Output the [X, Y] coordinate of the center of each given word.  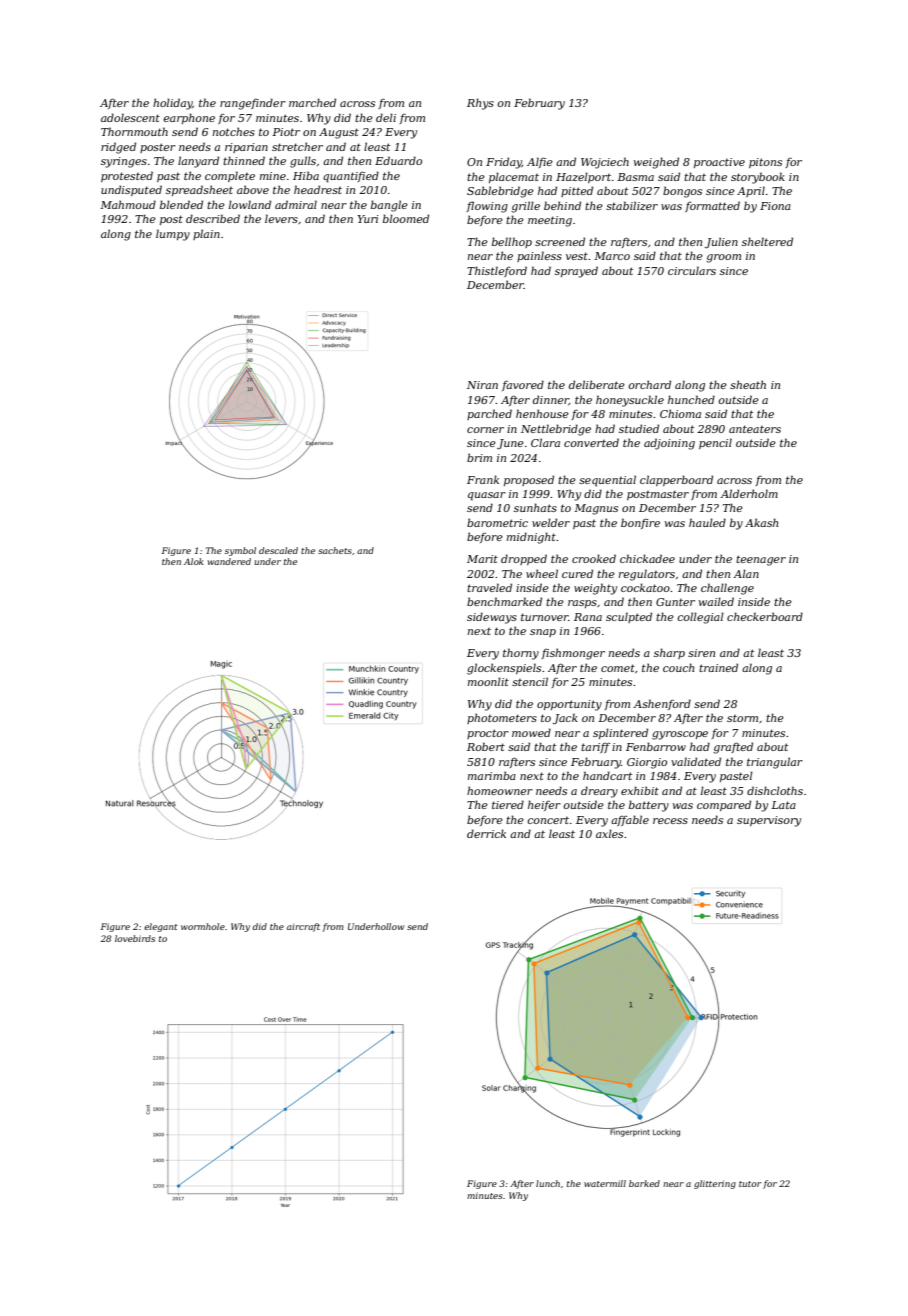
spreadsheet [199, 190]
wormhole [203, 926]
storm [742, 718]
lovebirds [135, 938]
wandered [229, 561]
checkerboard [765, 616]
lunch [548, 1183]
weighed [656, 163]
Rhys [480, 104]
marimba [492, 775]
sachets [335, 550]
